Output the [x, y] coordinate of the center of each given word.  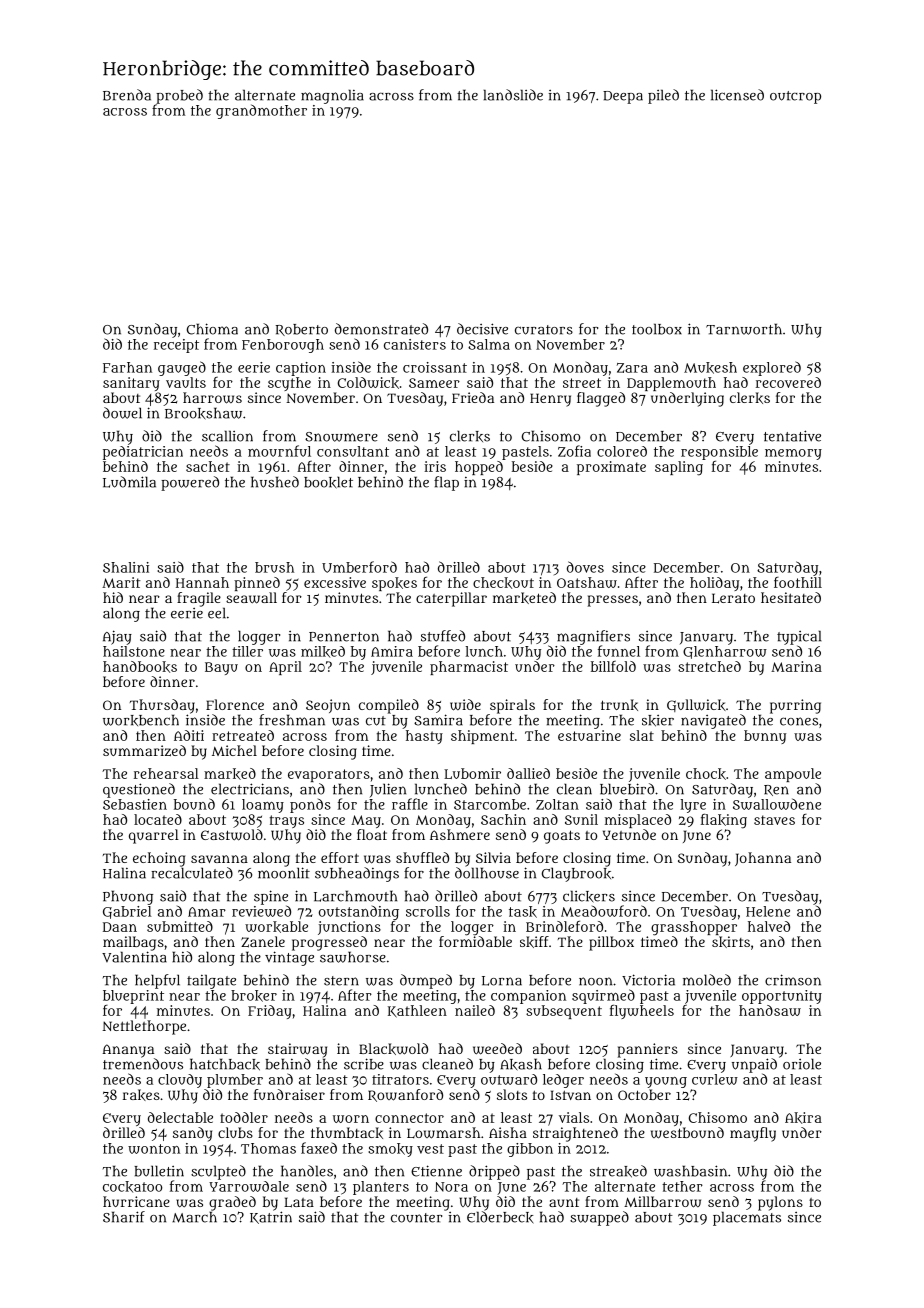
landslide [513, 95]
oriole [802, 1064]
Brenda [127, 95]
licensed [737, 95]
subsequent [564, 1012]
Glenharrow [725, 652]
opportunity [782, 997]
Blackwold [393, 1049]
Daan [120, 927]
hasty [424, 737]
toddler [244, 1117]
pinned [257, 584]
